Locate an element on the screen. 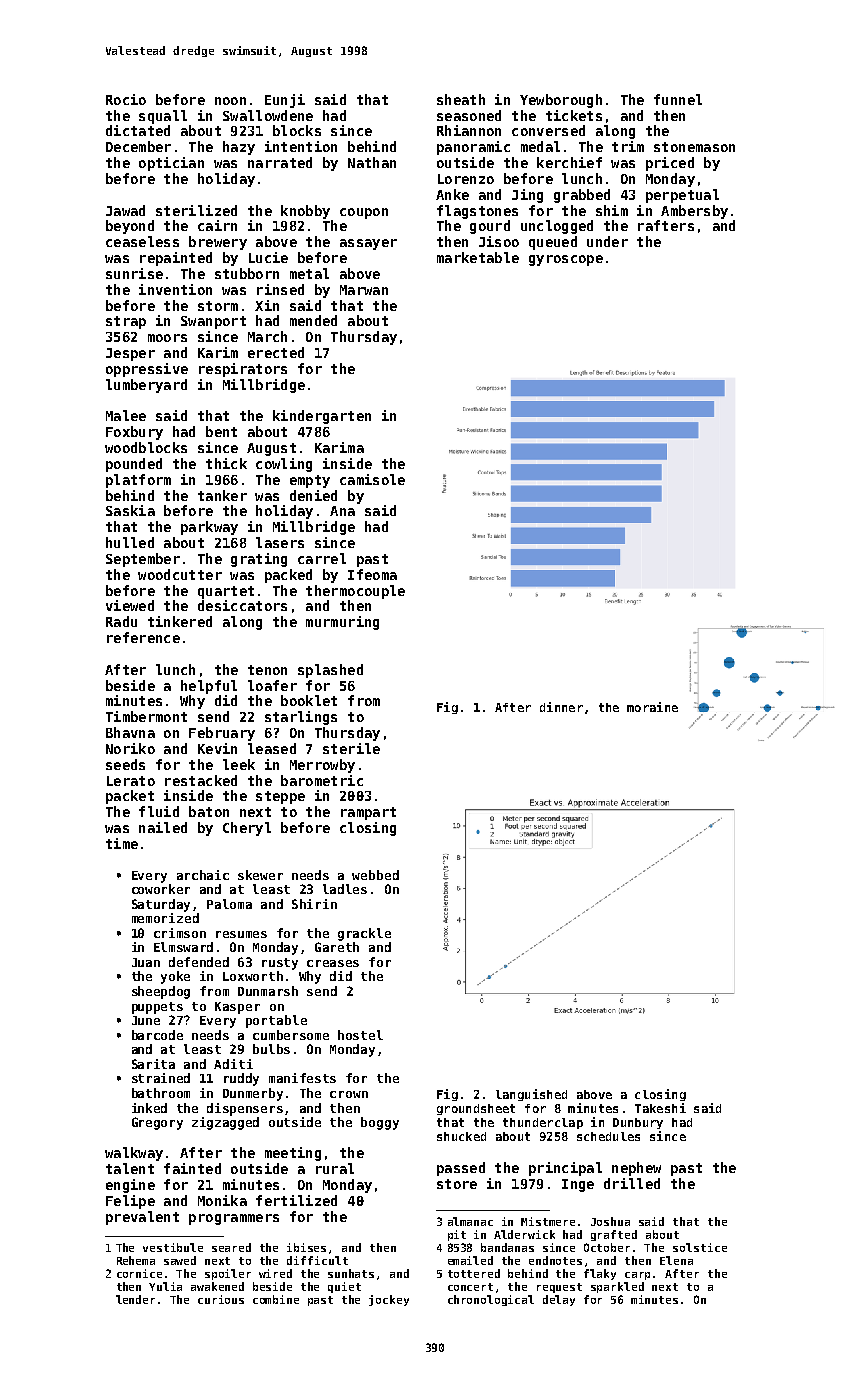 This screenshot has height=1400, width=849. curious is located at coordinates (221, 1299).
